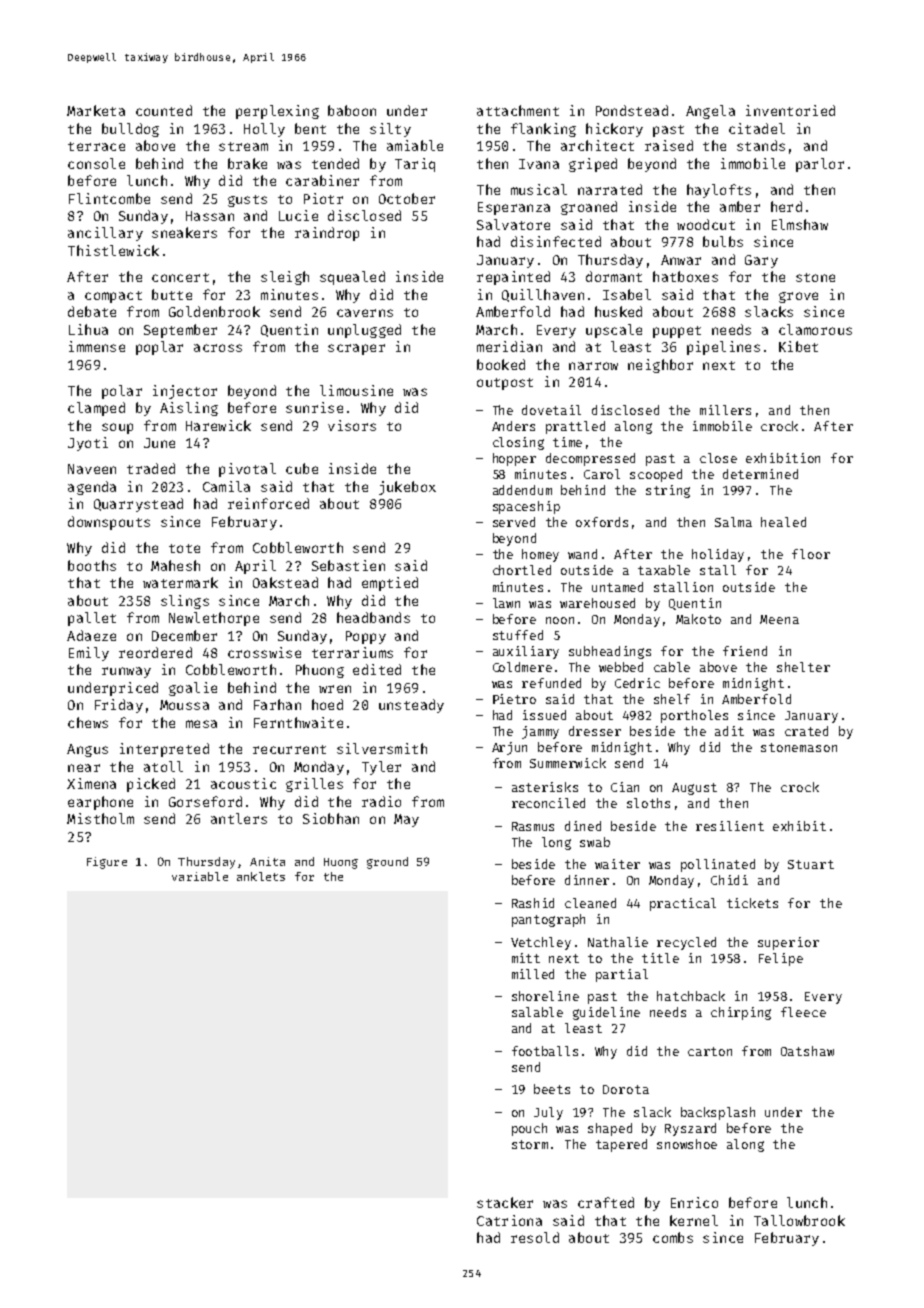  I want to click on anklets, so click(261, 876).
